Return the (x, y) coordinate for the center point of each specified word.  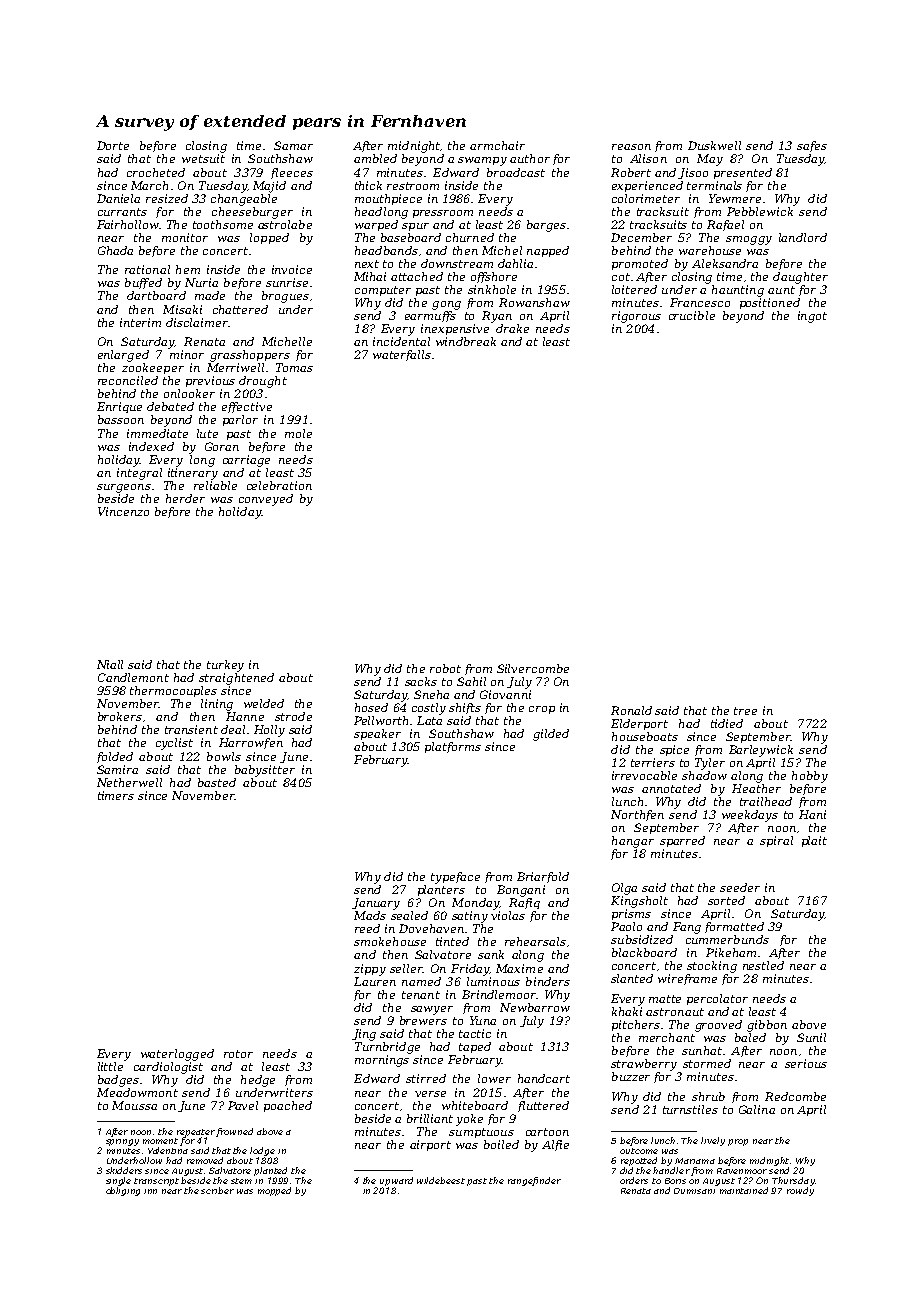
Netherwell (129, 782)
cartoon (547, 1132)
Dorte (113, 145)
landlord (803, 237)
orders (634, 1180)
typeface (455, 878)
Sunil (811, 1037)
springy (122, 1142)
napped (548, 251)
